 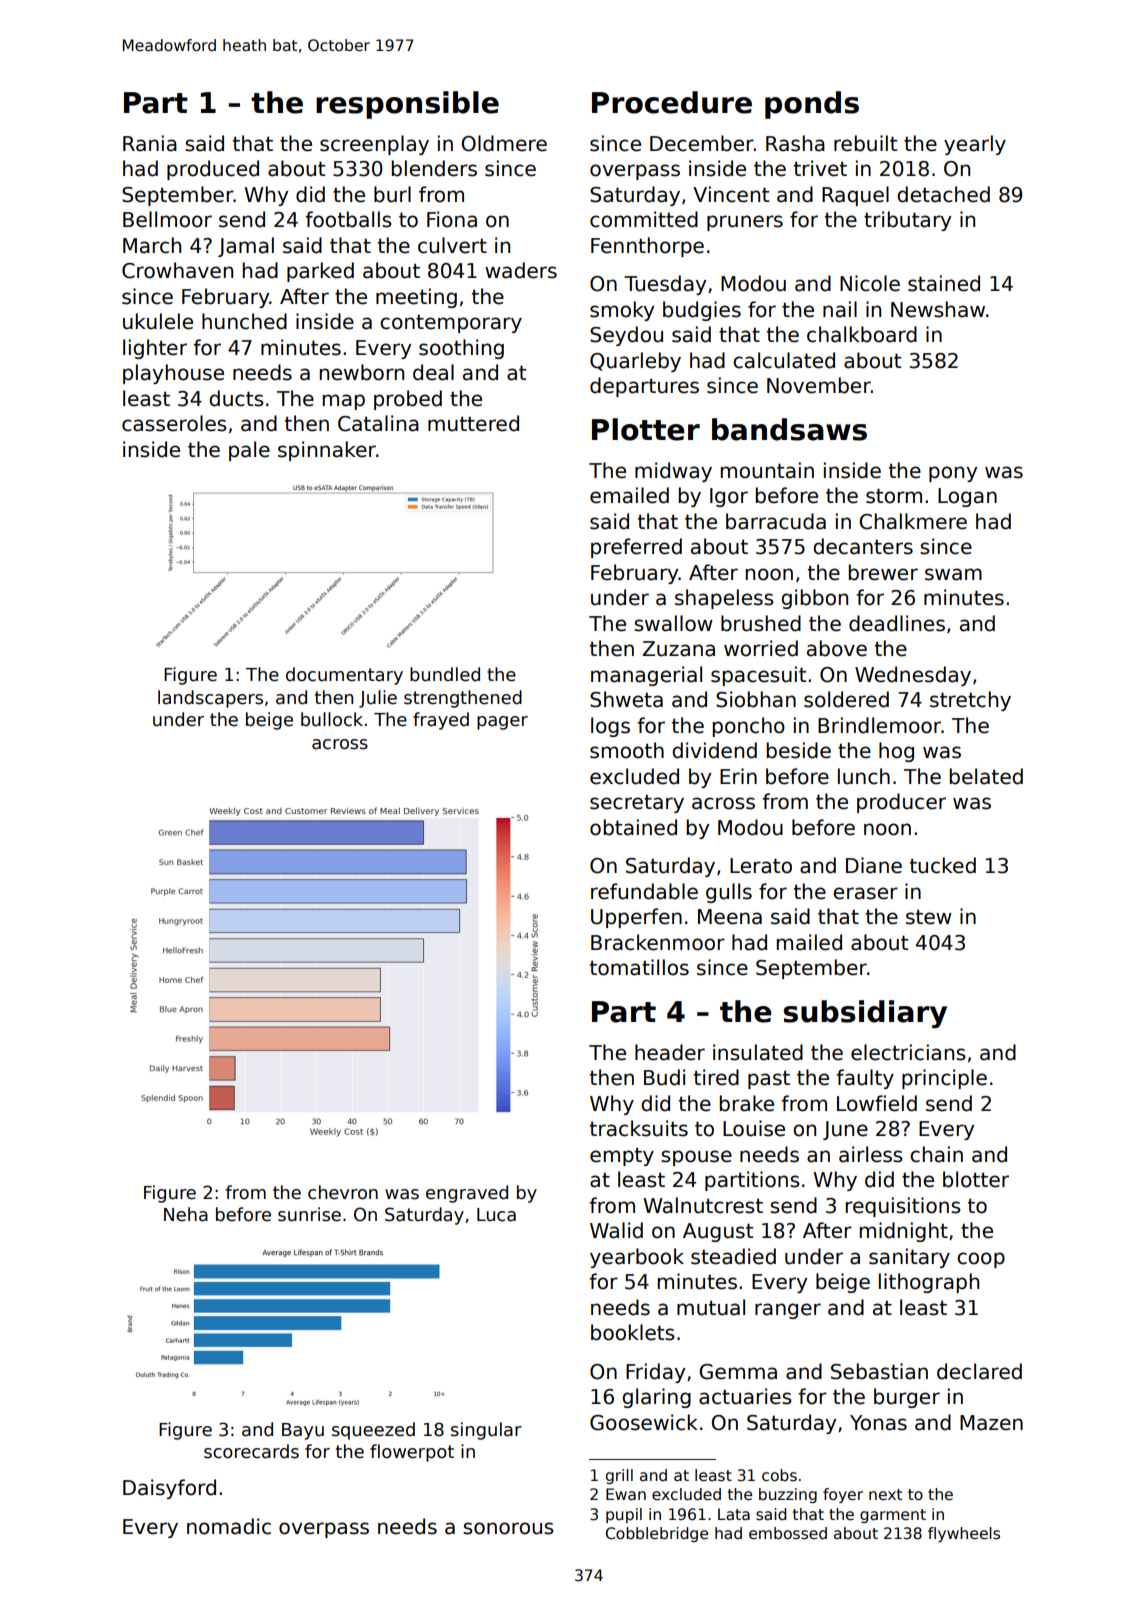 What do you see at coordinates (327, 451) in the screenshot?
I see `spinnaker` at bounding box center [327, 451].
